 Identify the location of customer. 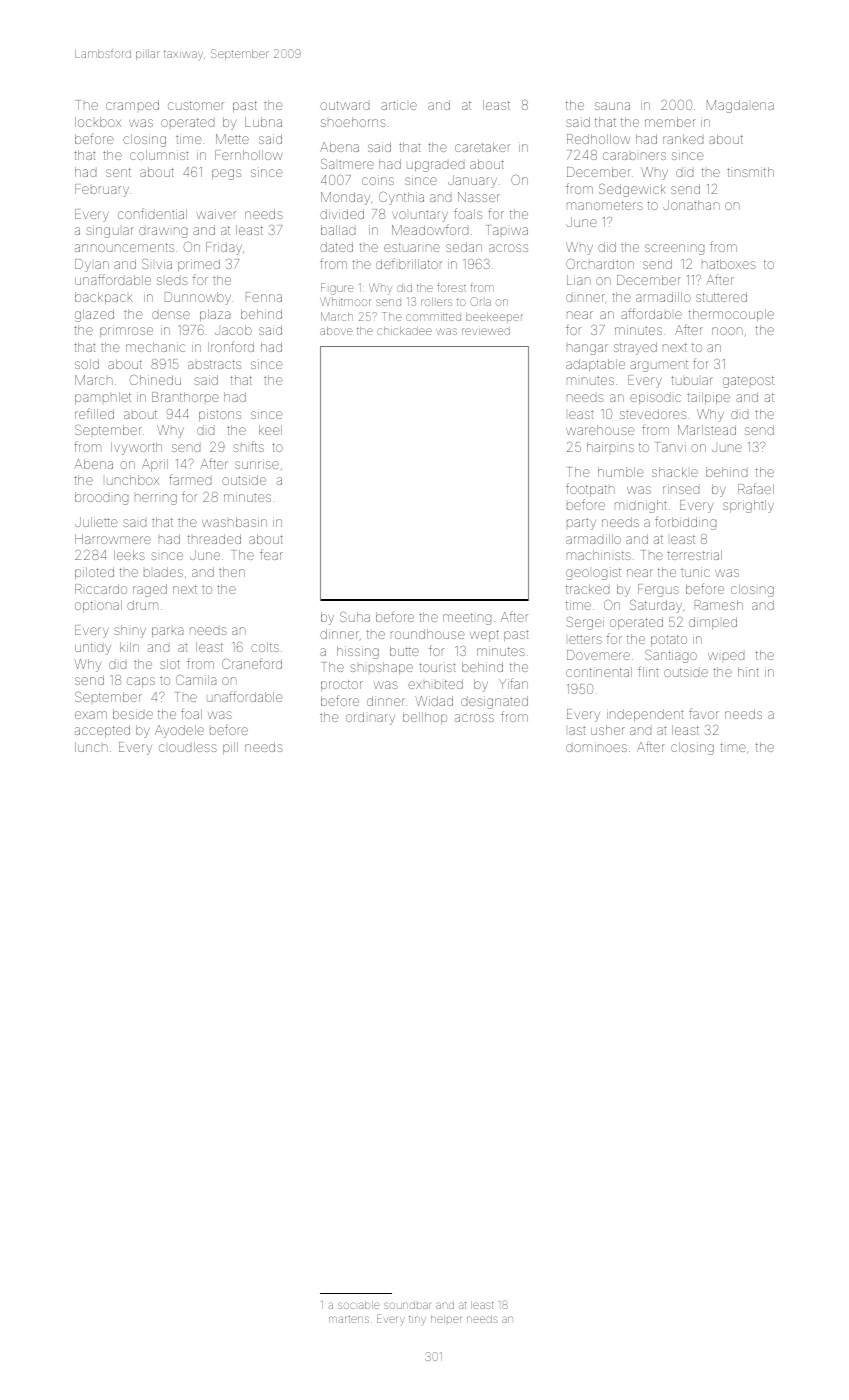
(196, 105).
